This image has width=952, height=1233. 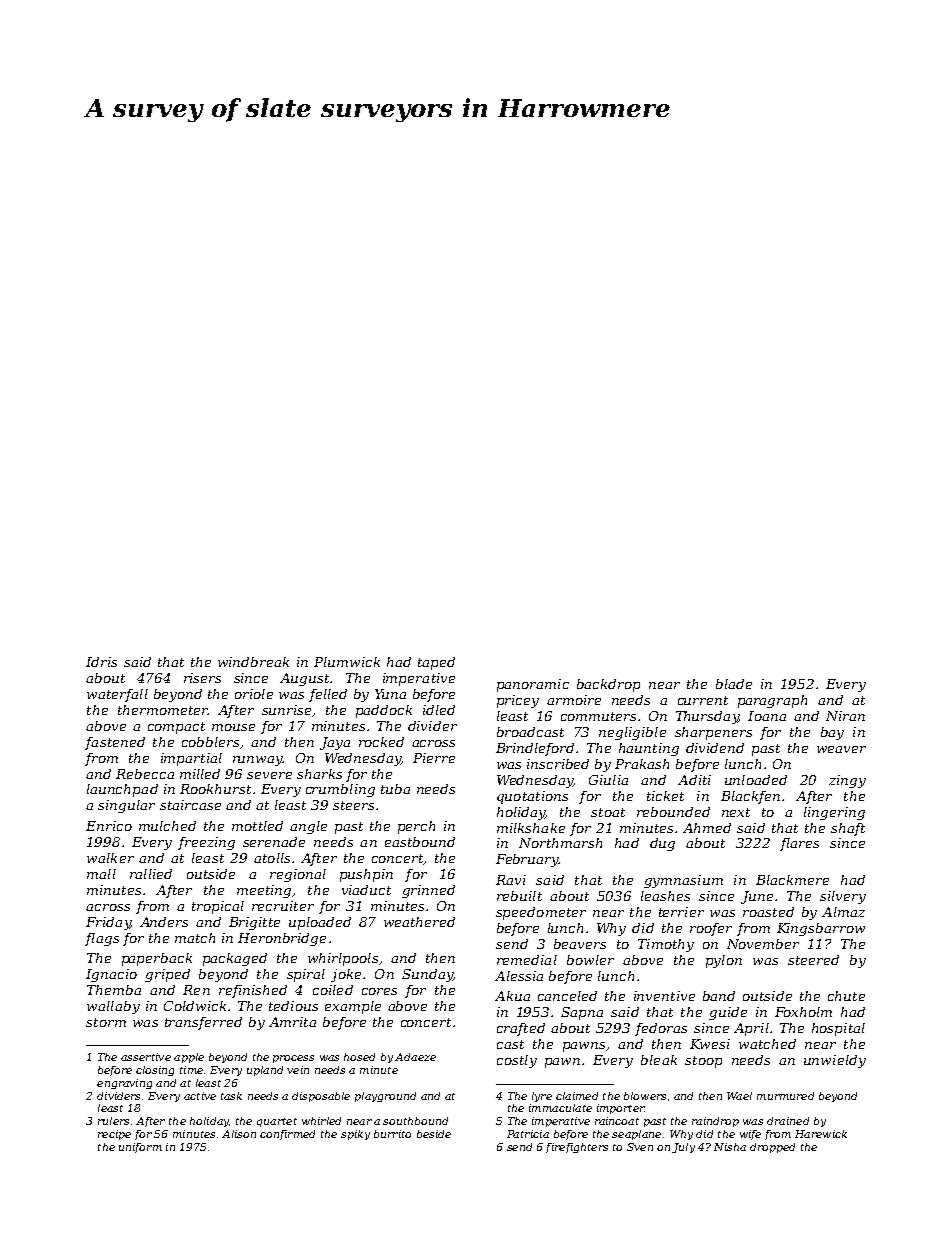 What do you see at coordinates (304, 679) in the image?
I see `August` at bounding box center [304, 679].
